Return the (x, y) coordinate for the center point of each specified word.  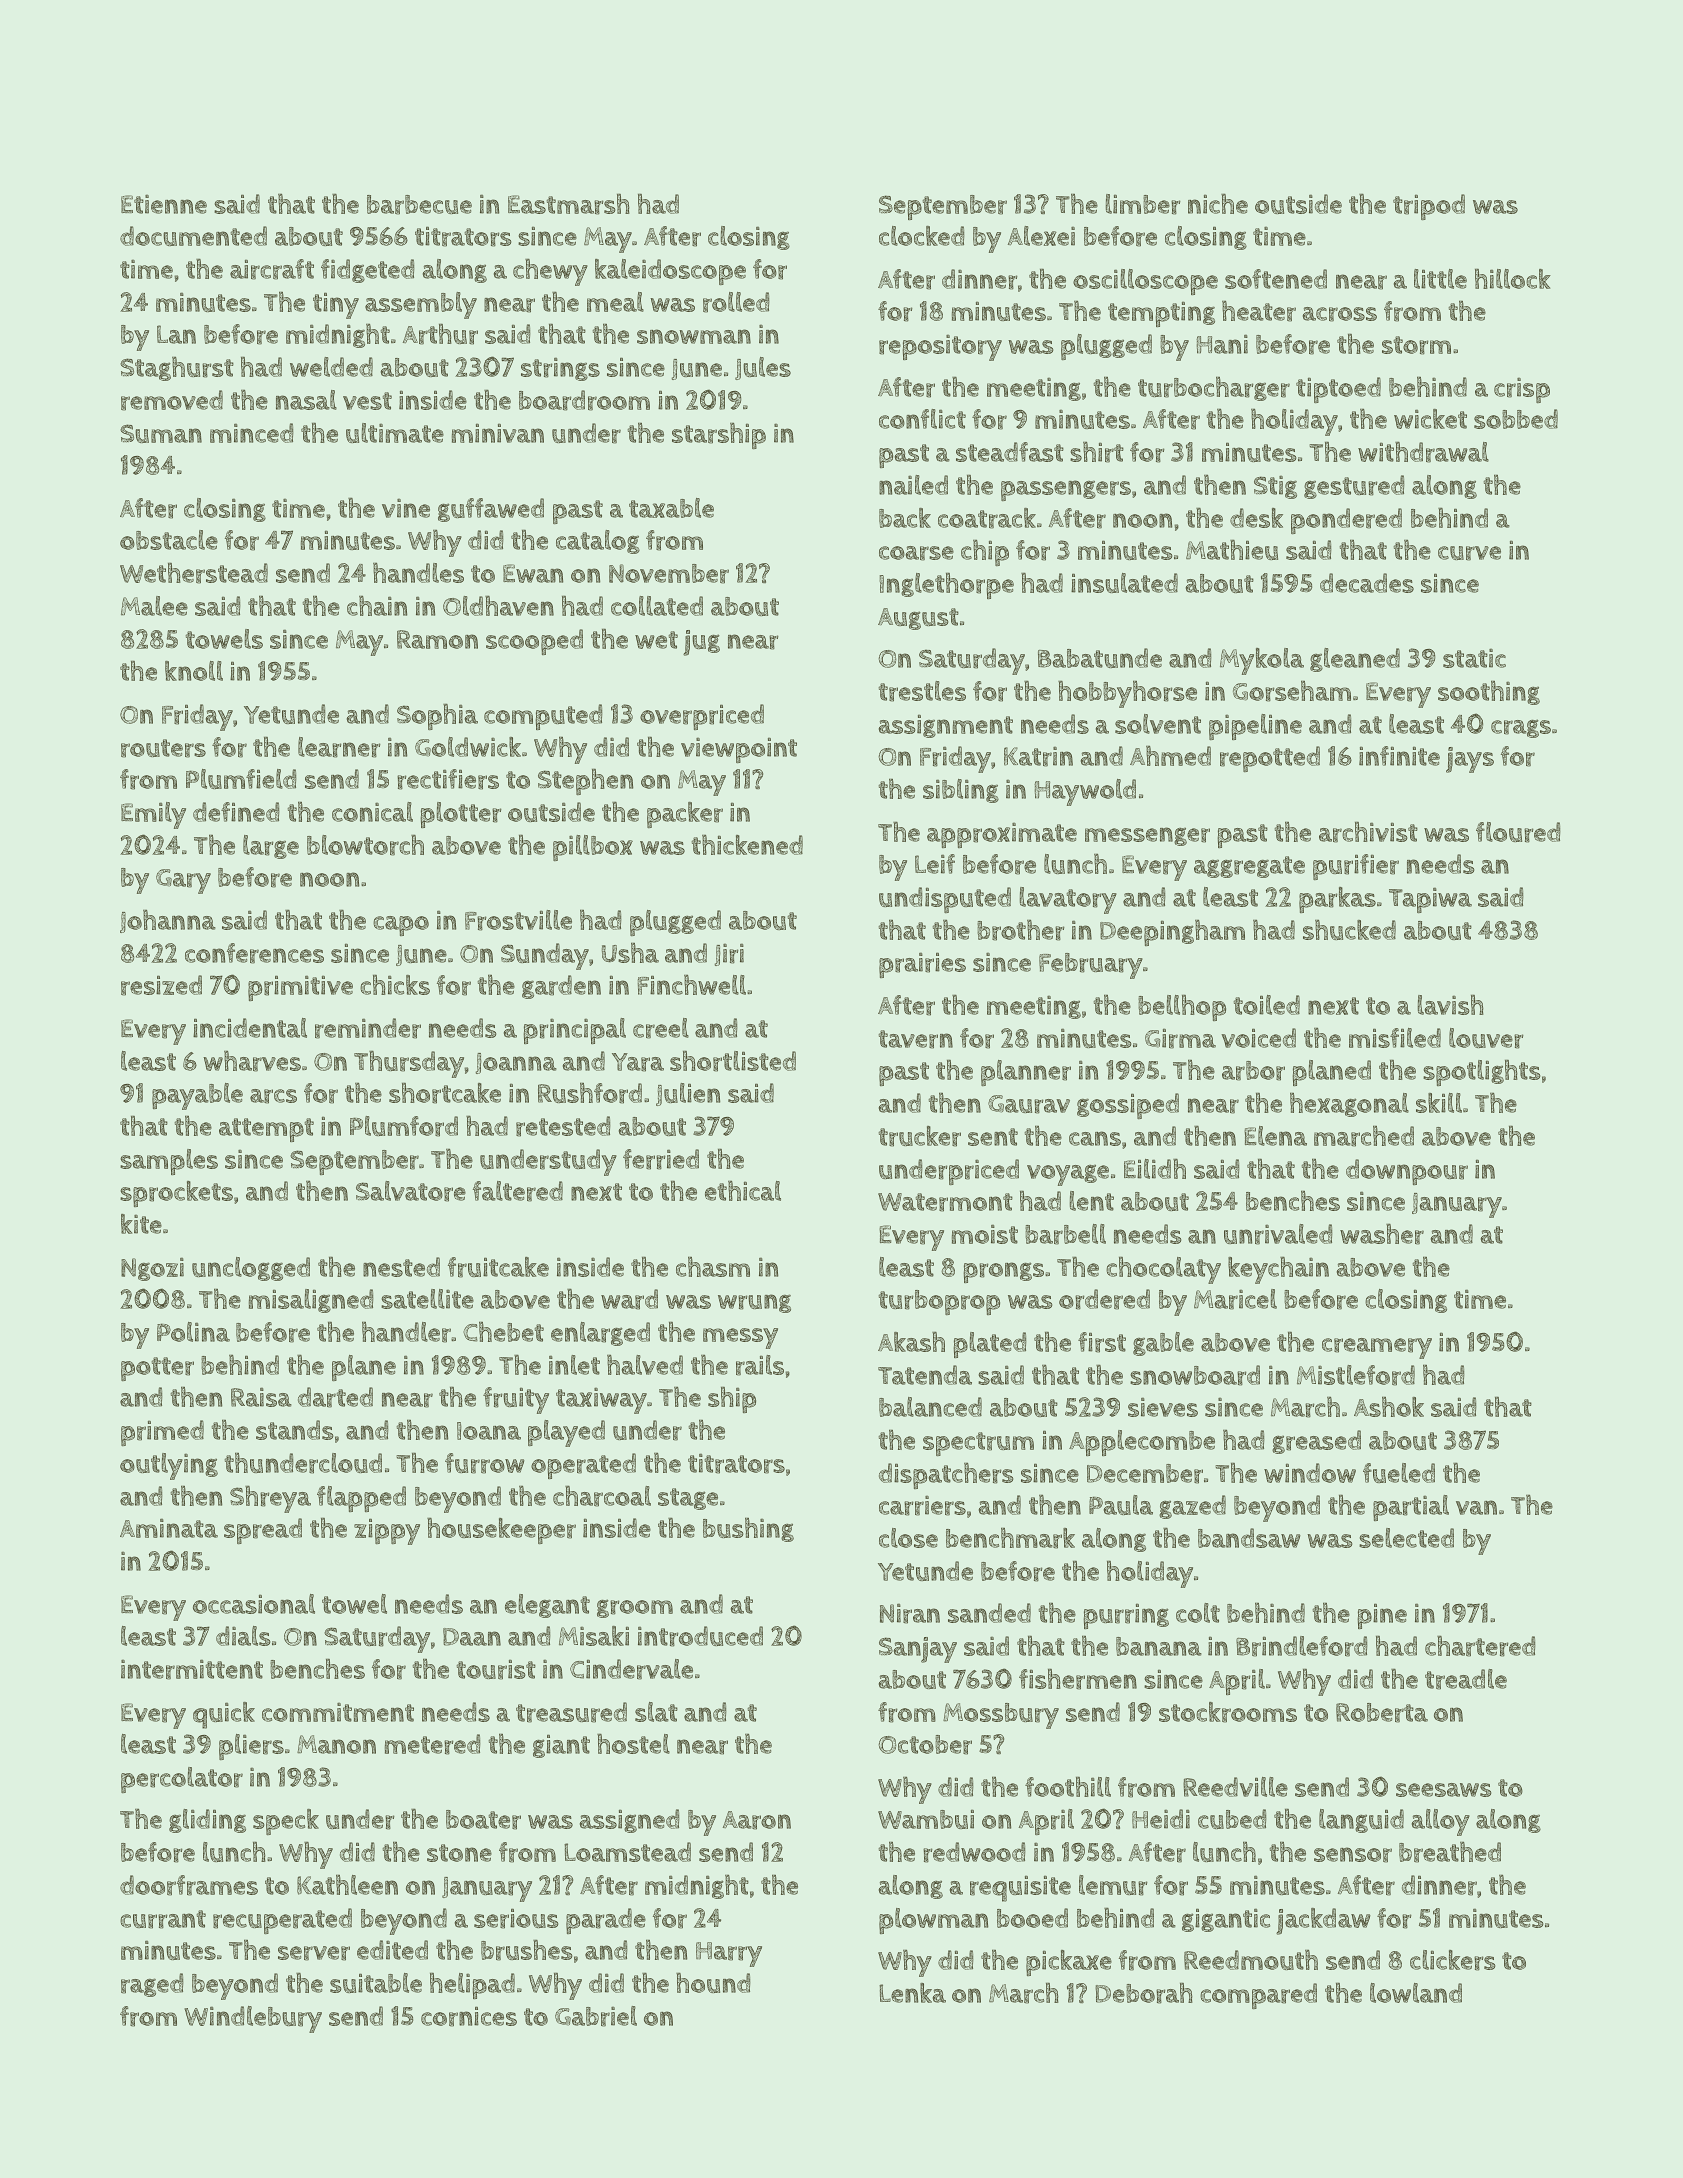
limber (1143, 204)
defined (236, 812)
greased (1316, 1442)
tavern (915, 1039)
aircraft (272, 269)
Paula (1121, 1505)
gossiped (1128, 1106)
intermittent (192, 1669)
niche (1218, 203)
